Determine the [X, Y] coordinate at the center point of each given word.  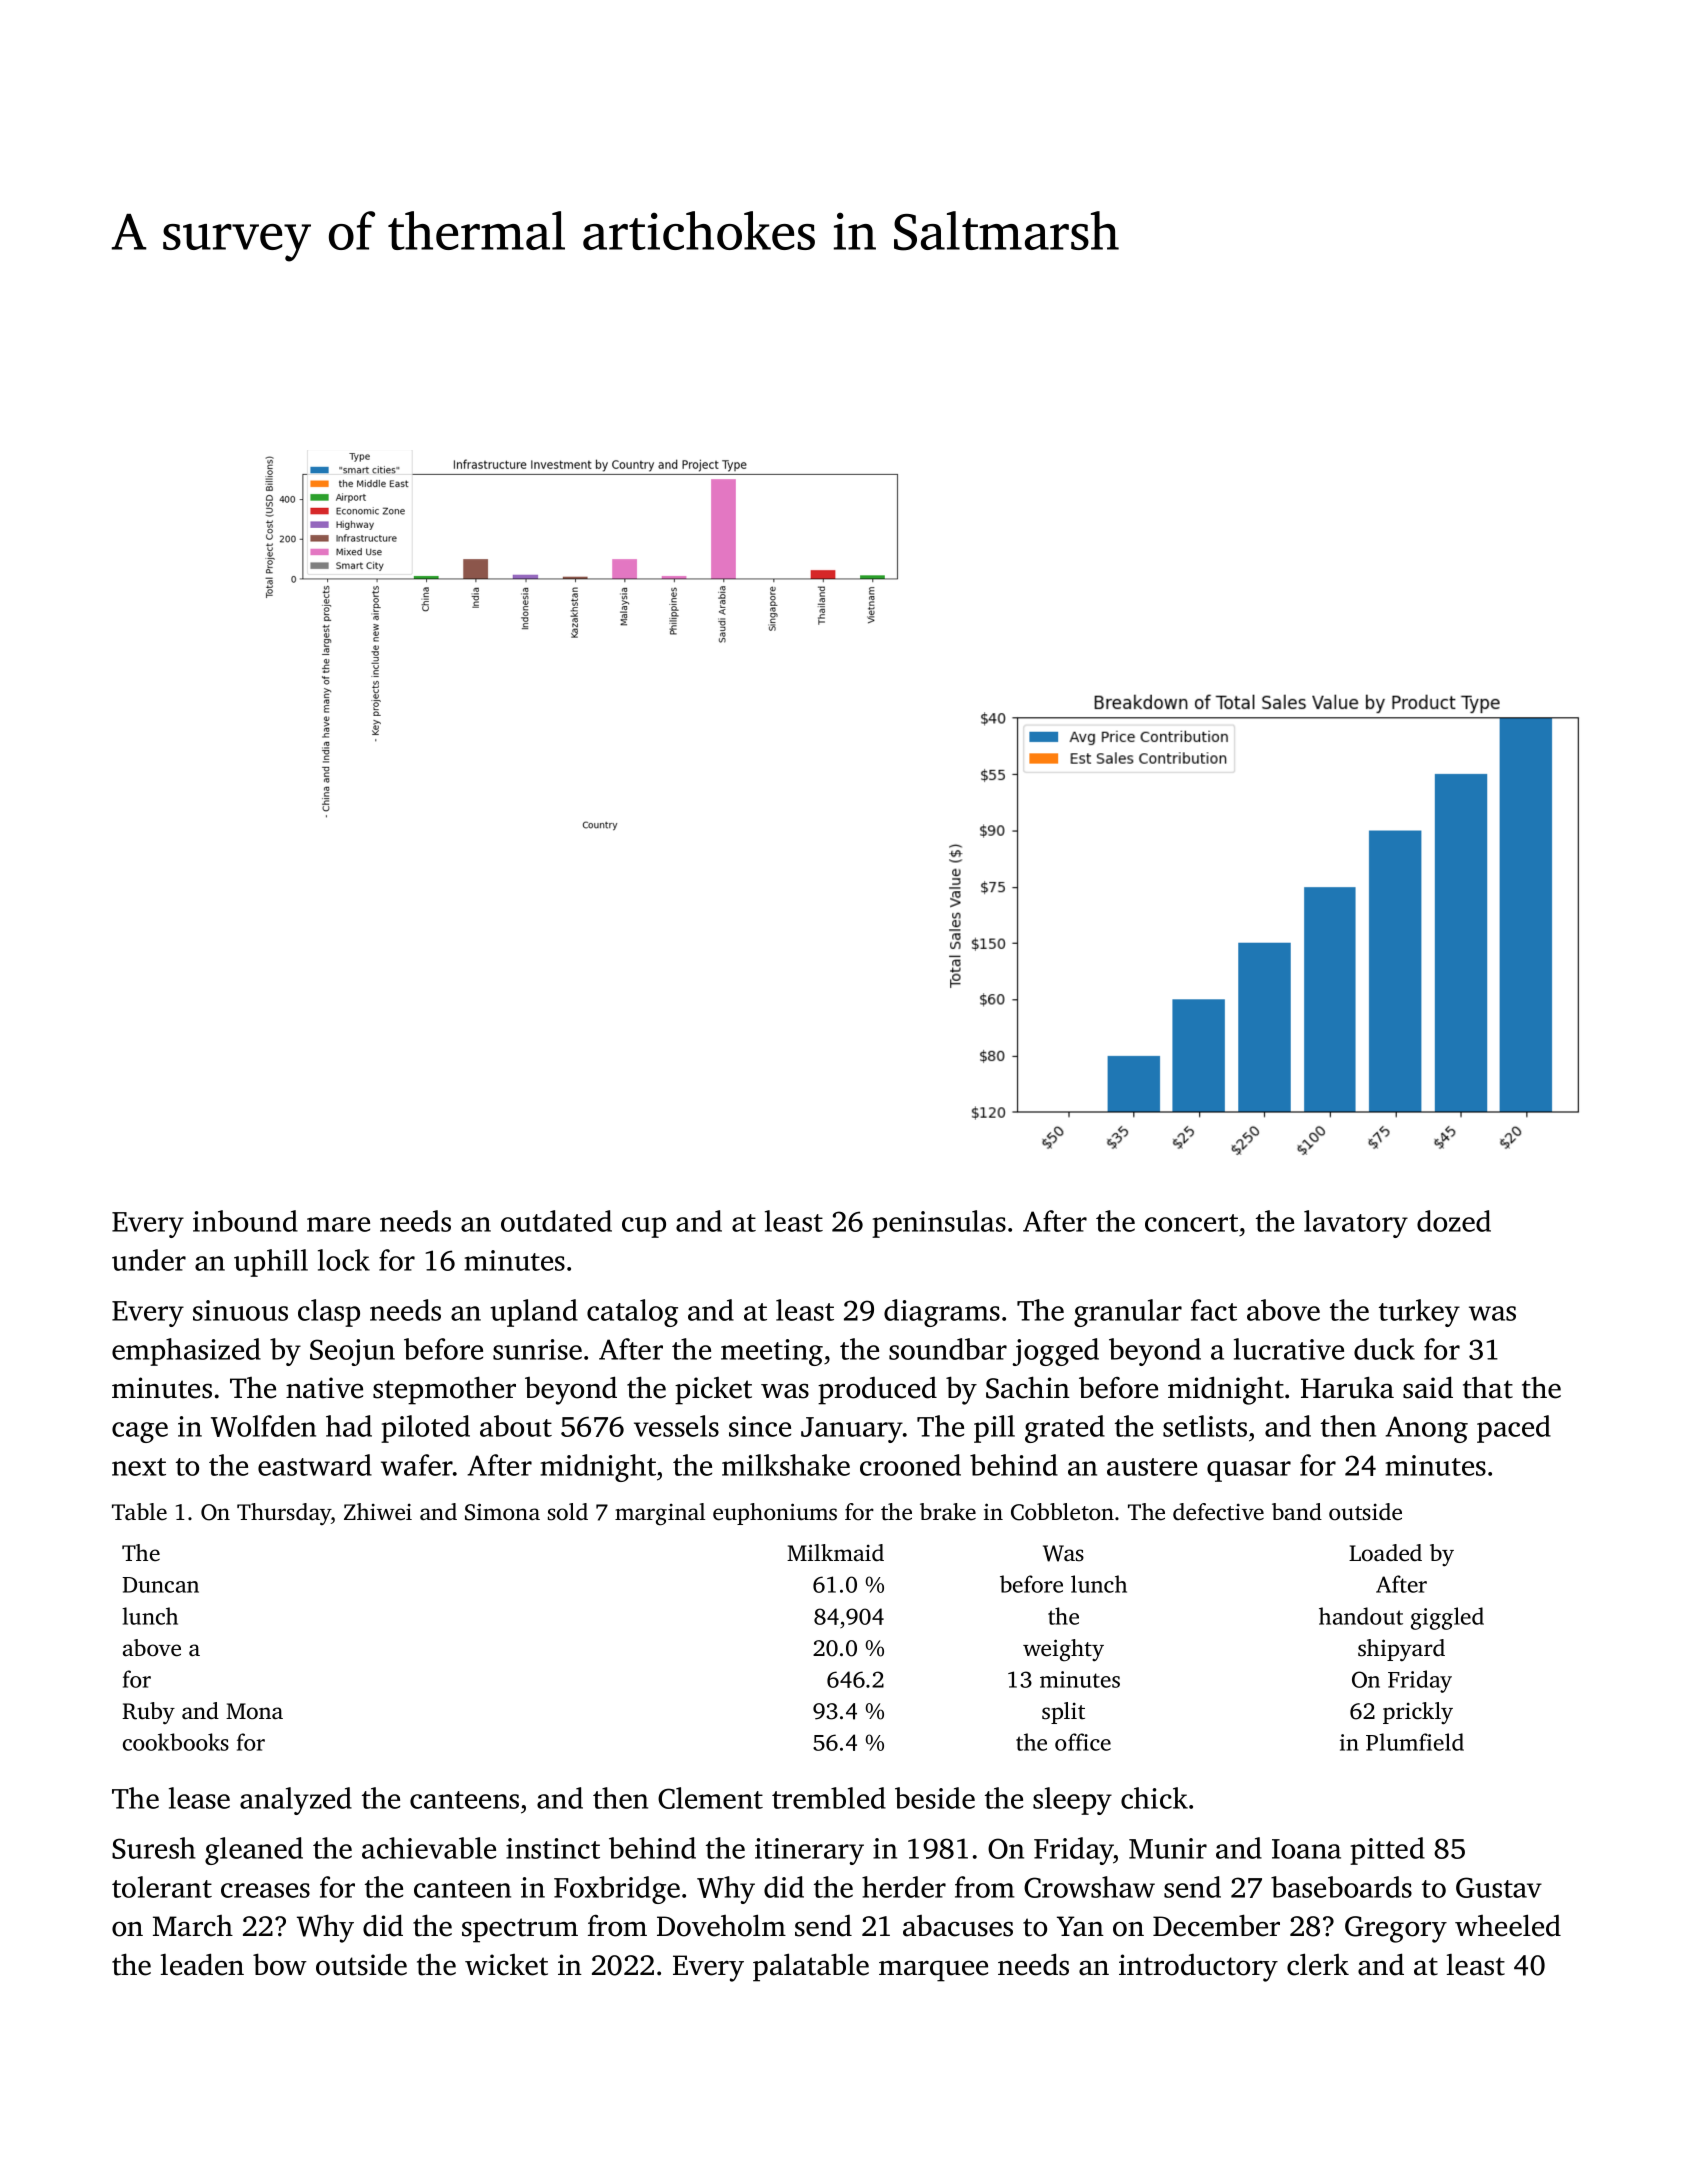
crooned [910, 1465]
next [139, 1467]
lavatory [1356, 1224]
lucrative [1289, 1349]
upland [534, 1313]
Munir [1168, 1848]
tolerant [162, 1887]
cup [644, 1227]
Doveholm [721, 1925]
